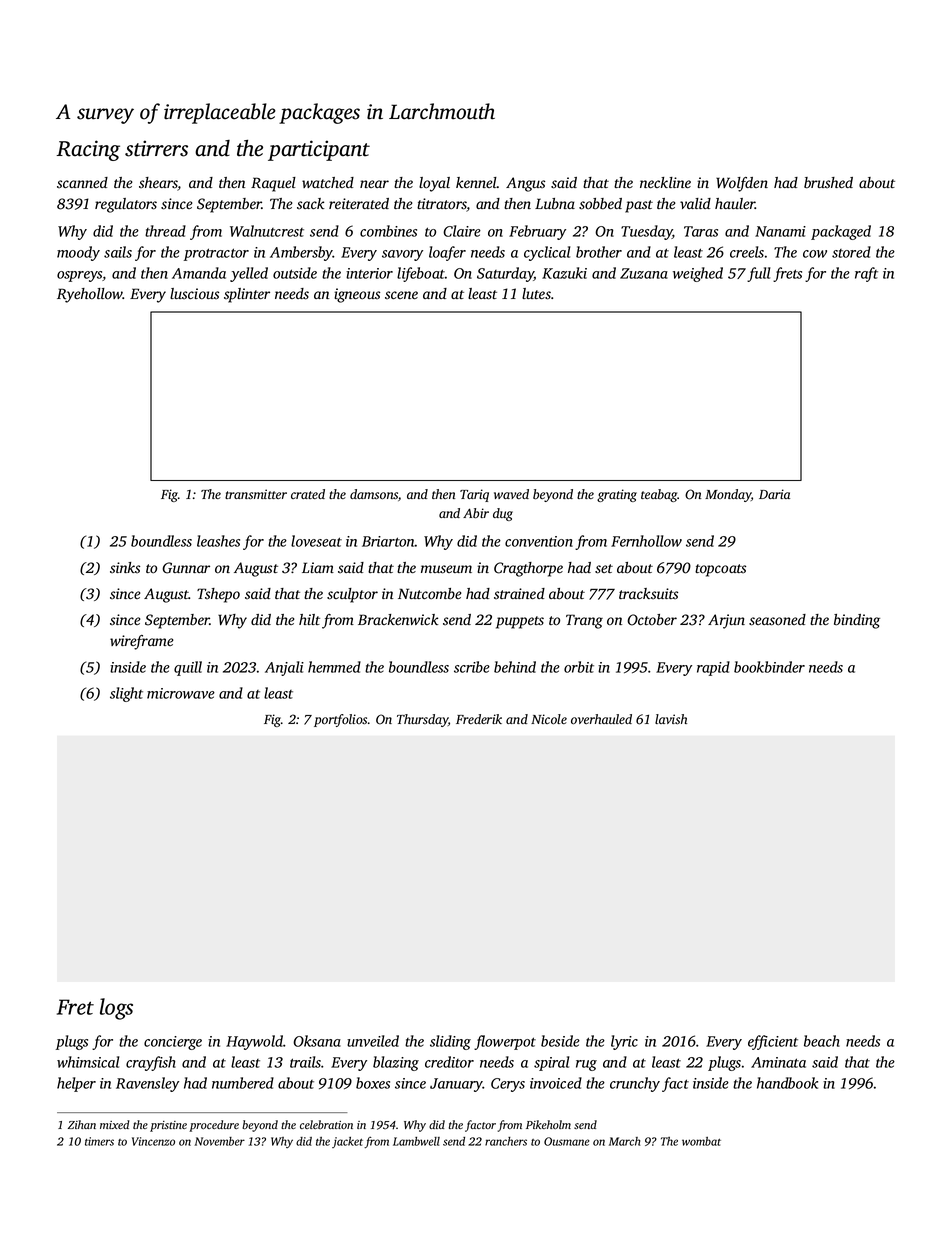 Image resolution: width=952 pixels, height=1233 pixels. I want to click on bookbinder, so click(769, 667).
